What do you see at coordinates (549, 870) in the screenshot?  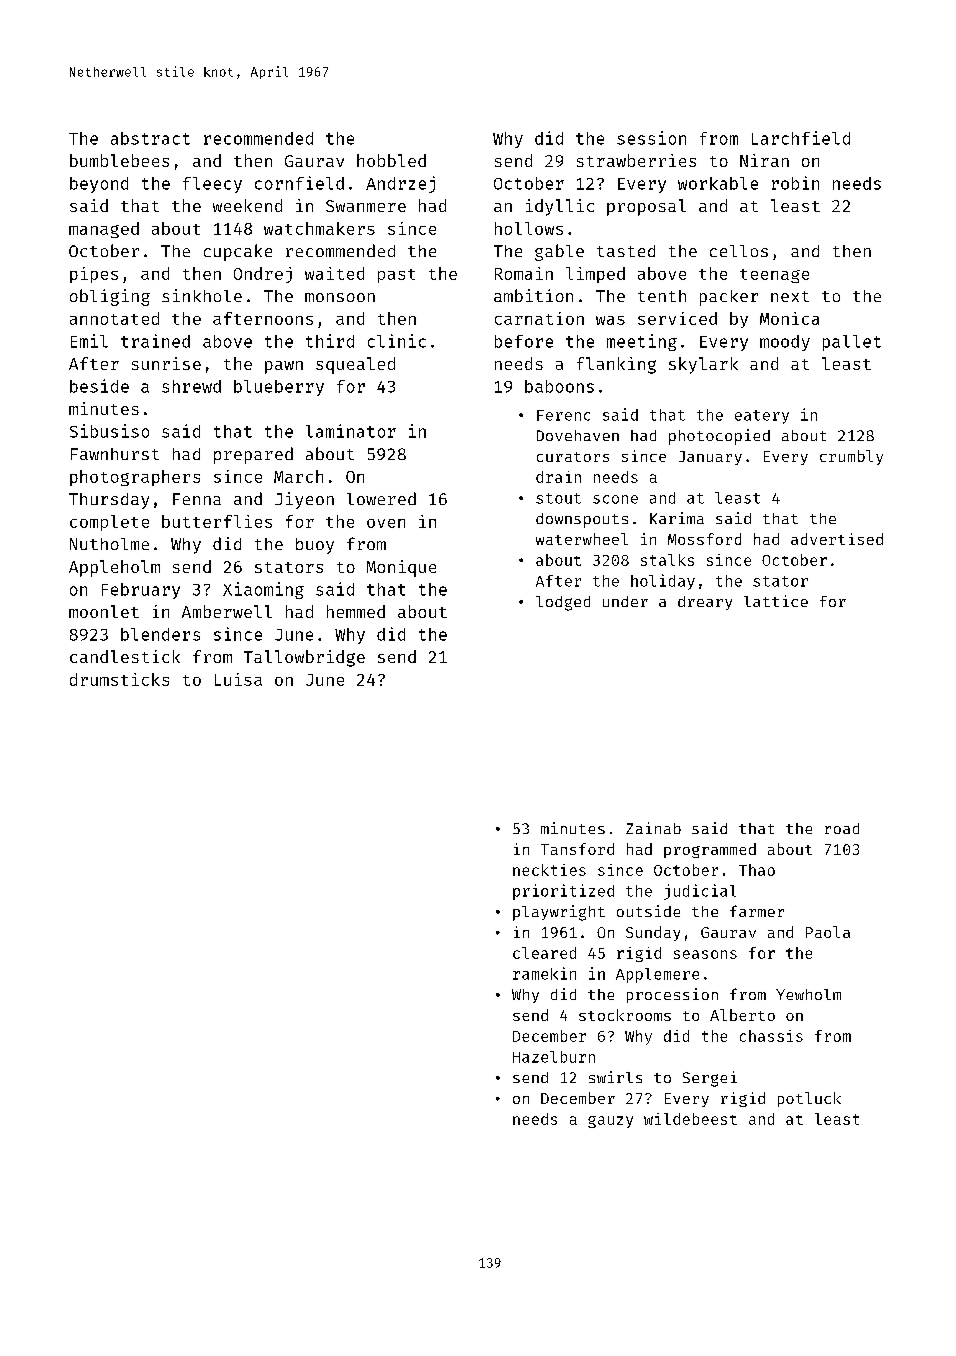 I see `neckties` at bounding box center [549, 870].
